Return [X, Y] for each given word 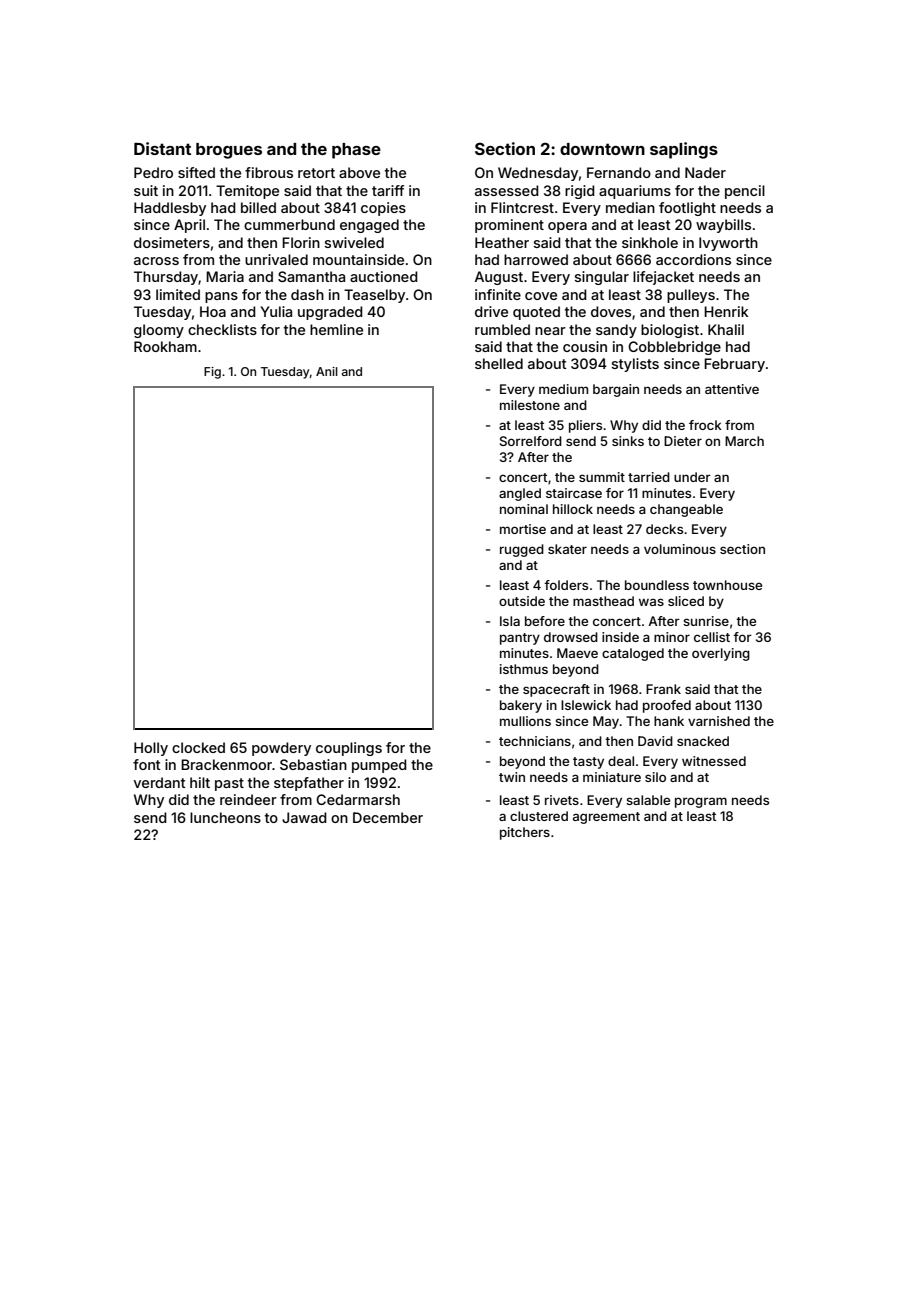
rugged [522, 550]
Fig [212, 373]
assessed [507, 190]
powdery [281, 749]
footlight [687, 209]
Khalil [726, 329]
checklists [222, 329]
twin [512, 777]
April [189, 226]
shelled [499, 363]
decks [664, 529]
